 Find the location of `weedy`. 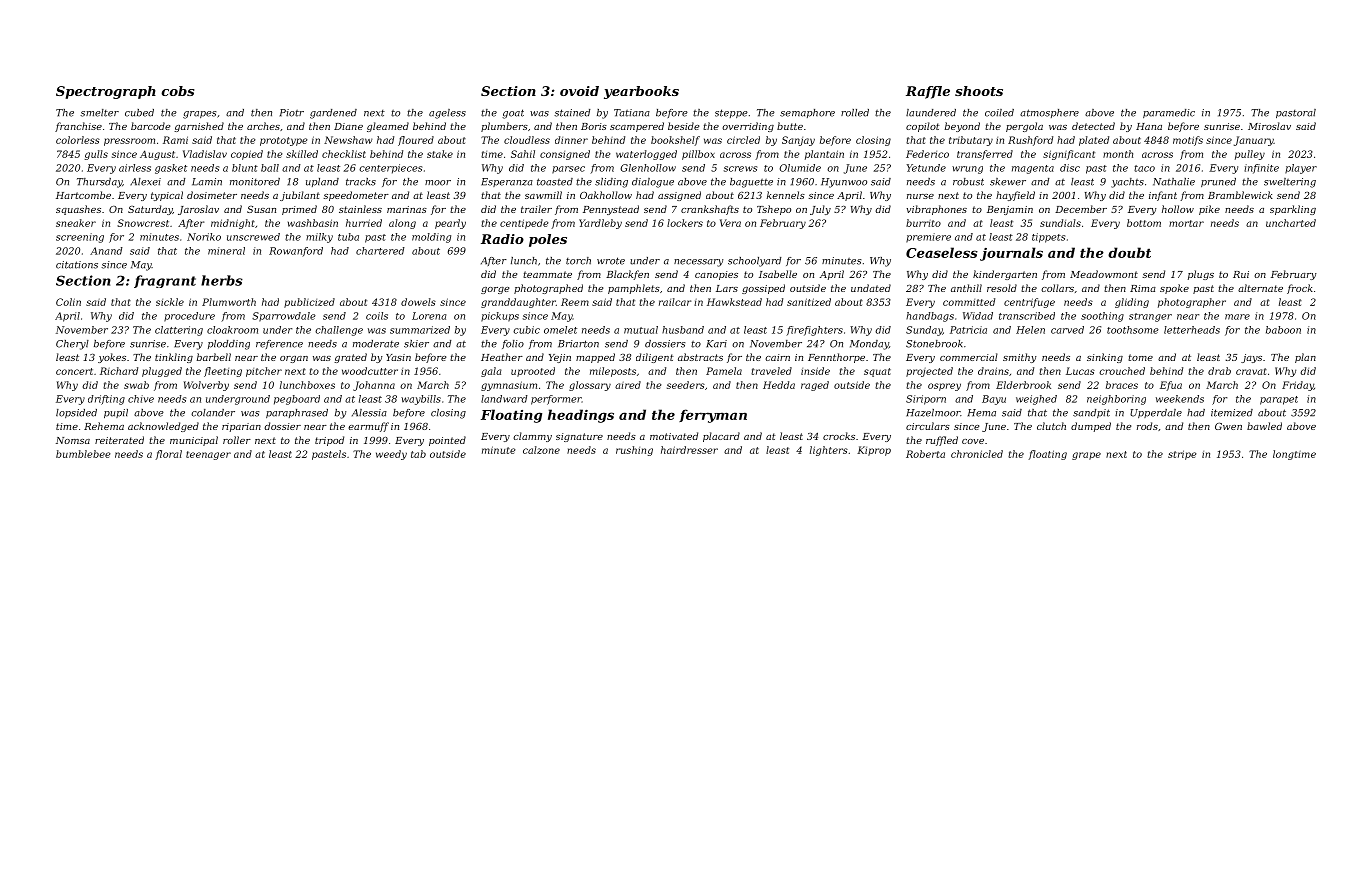

weedy is located at coordinates (391, 455).
